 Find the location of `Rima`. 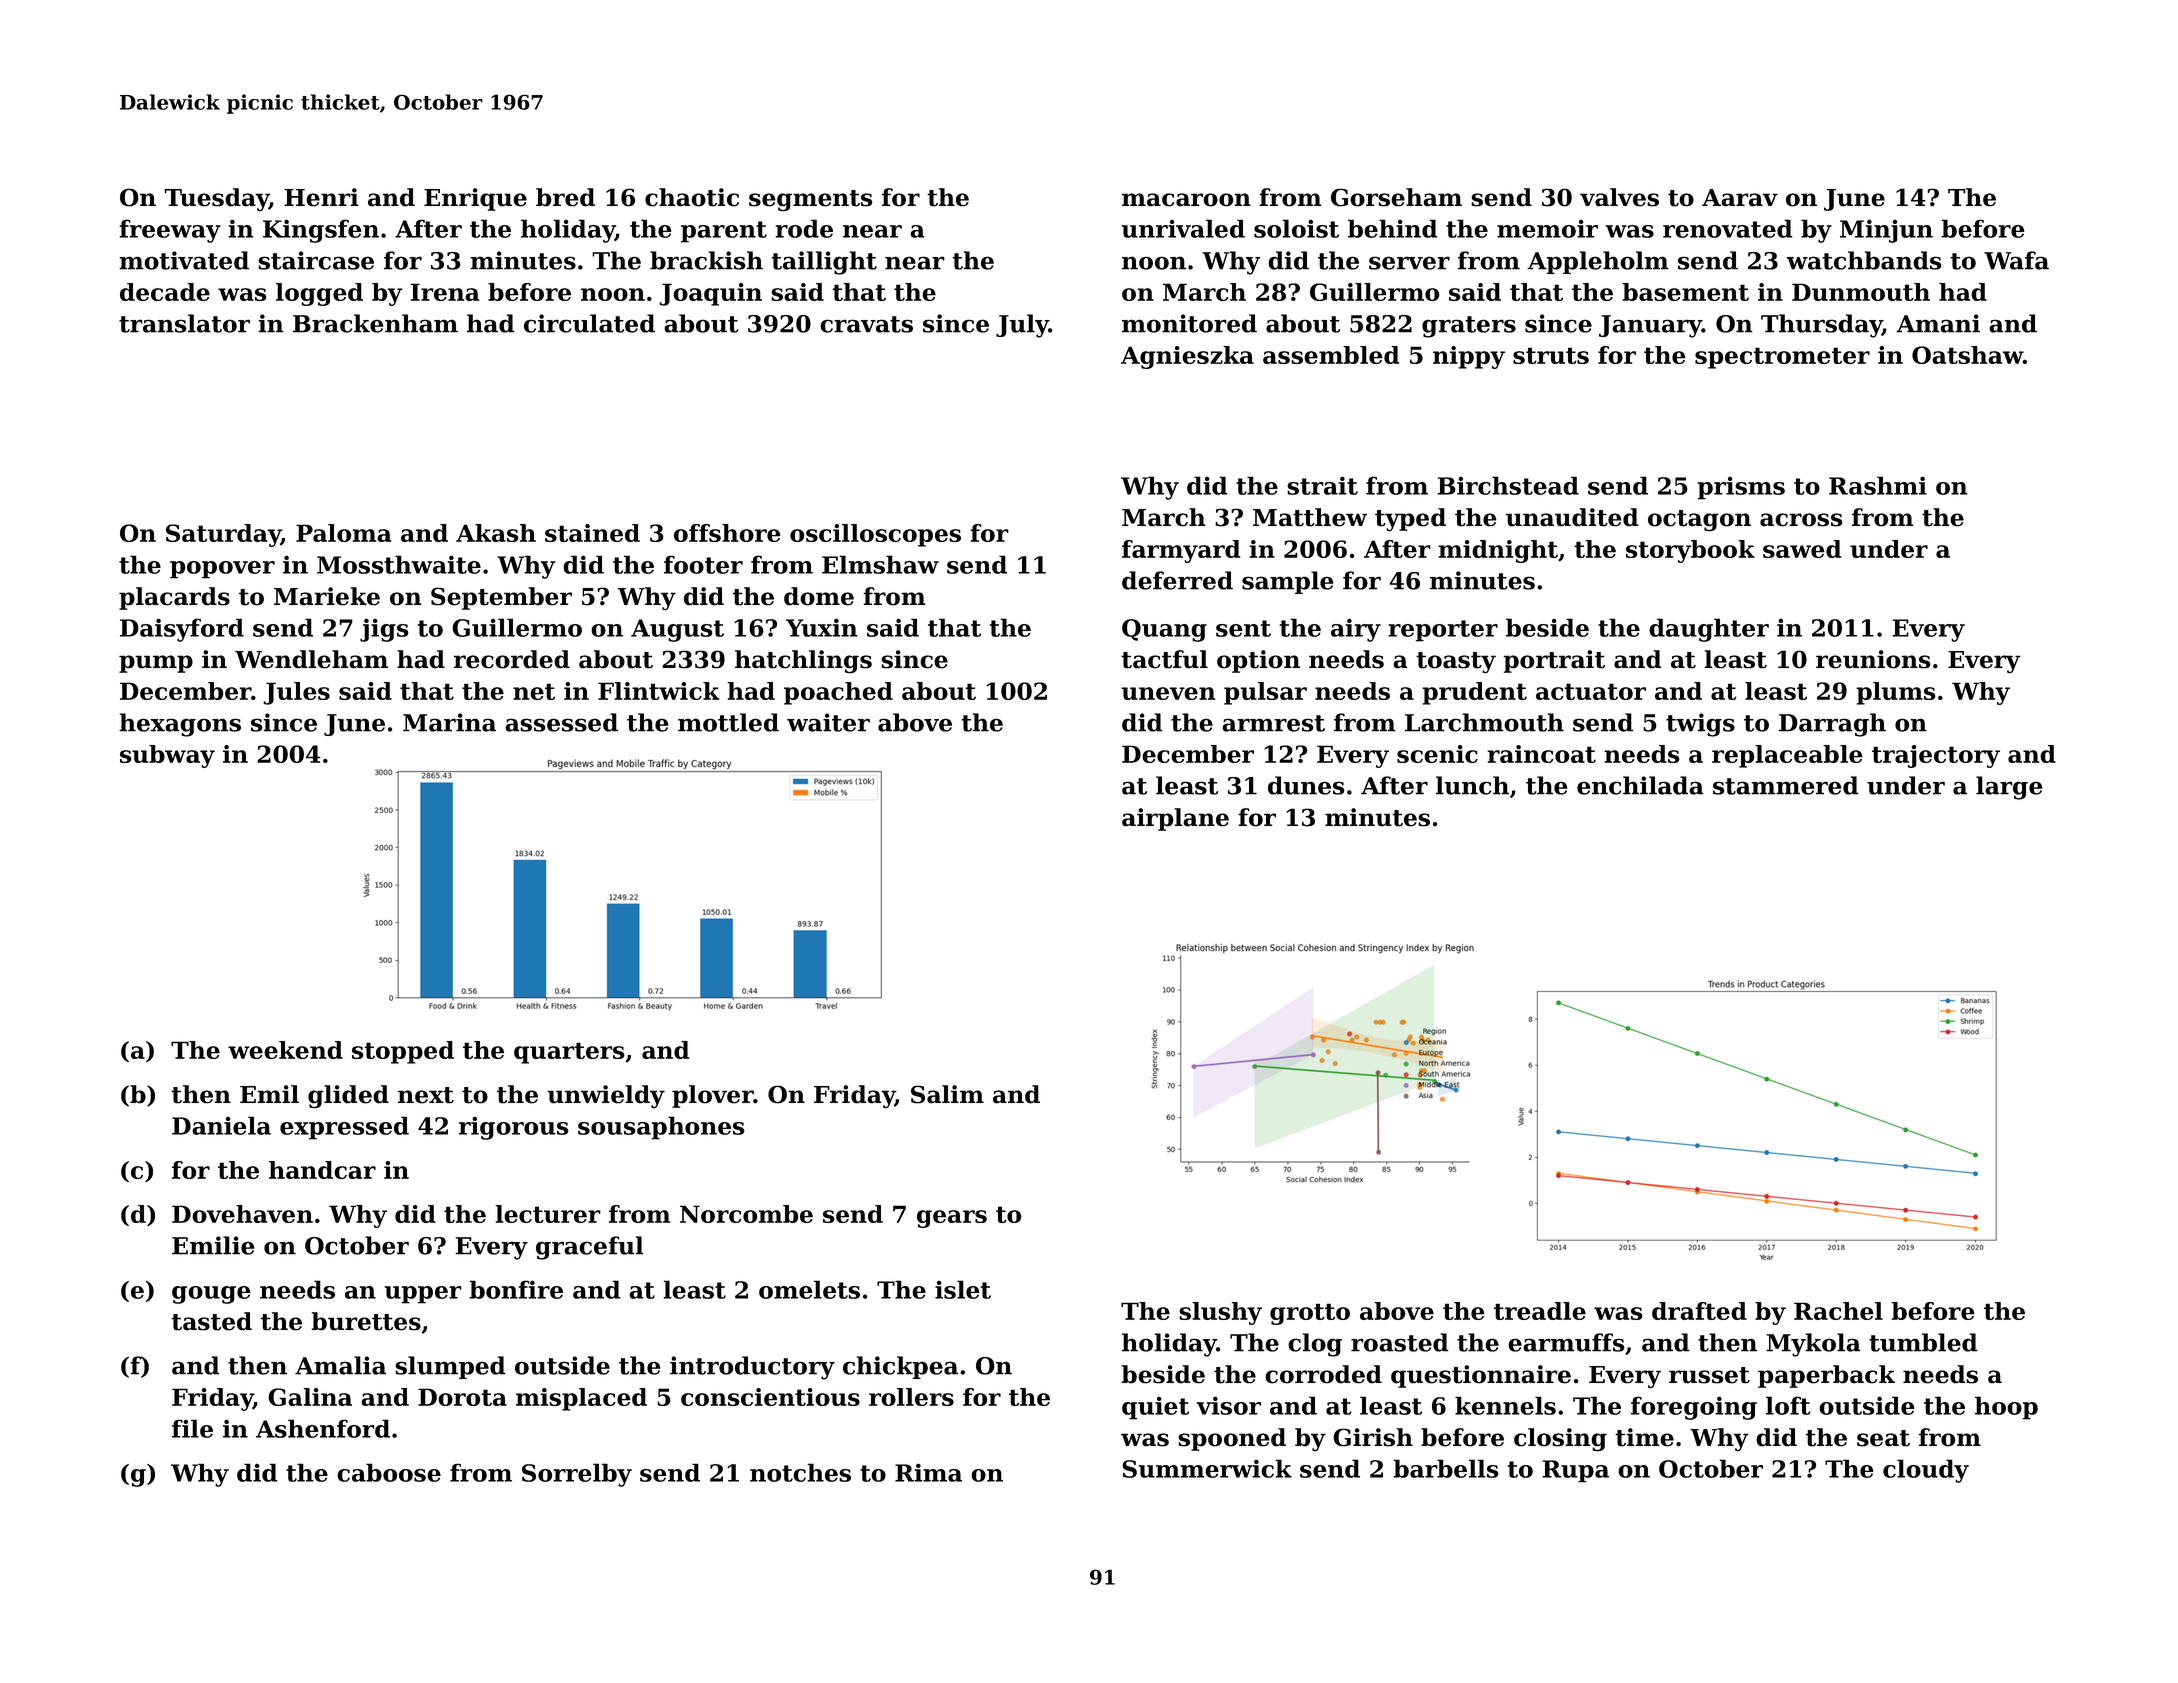

Rima is located at coordinates (928, 1472).
